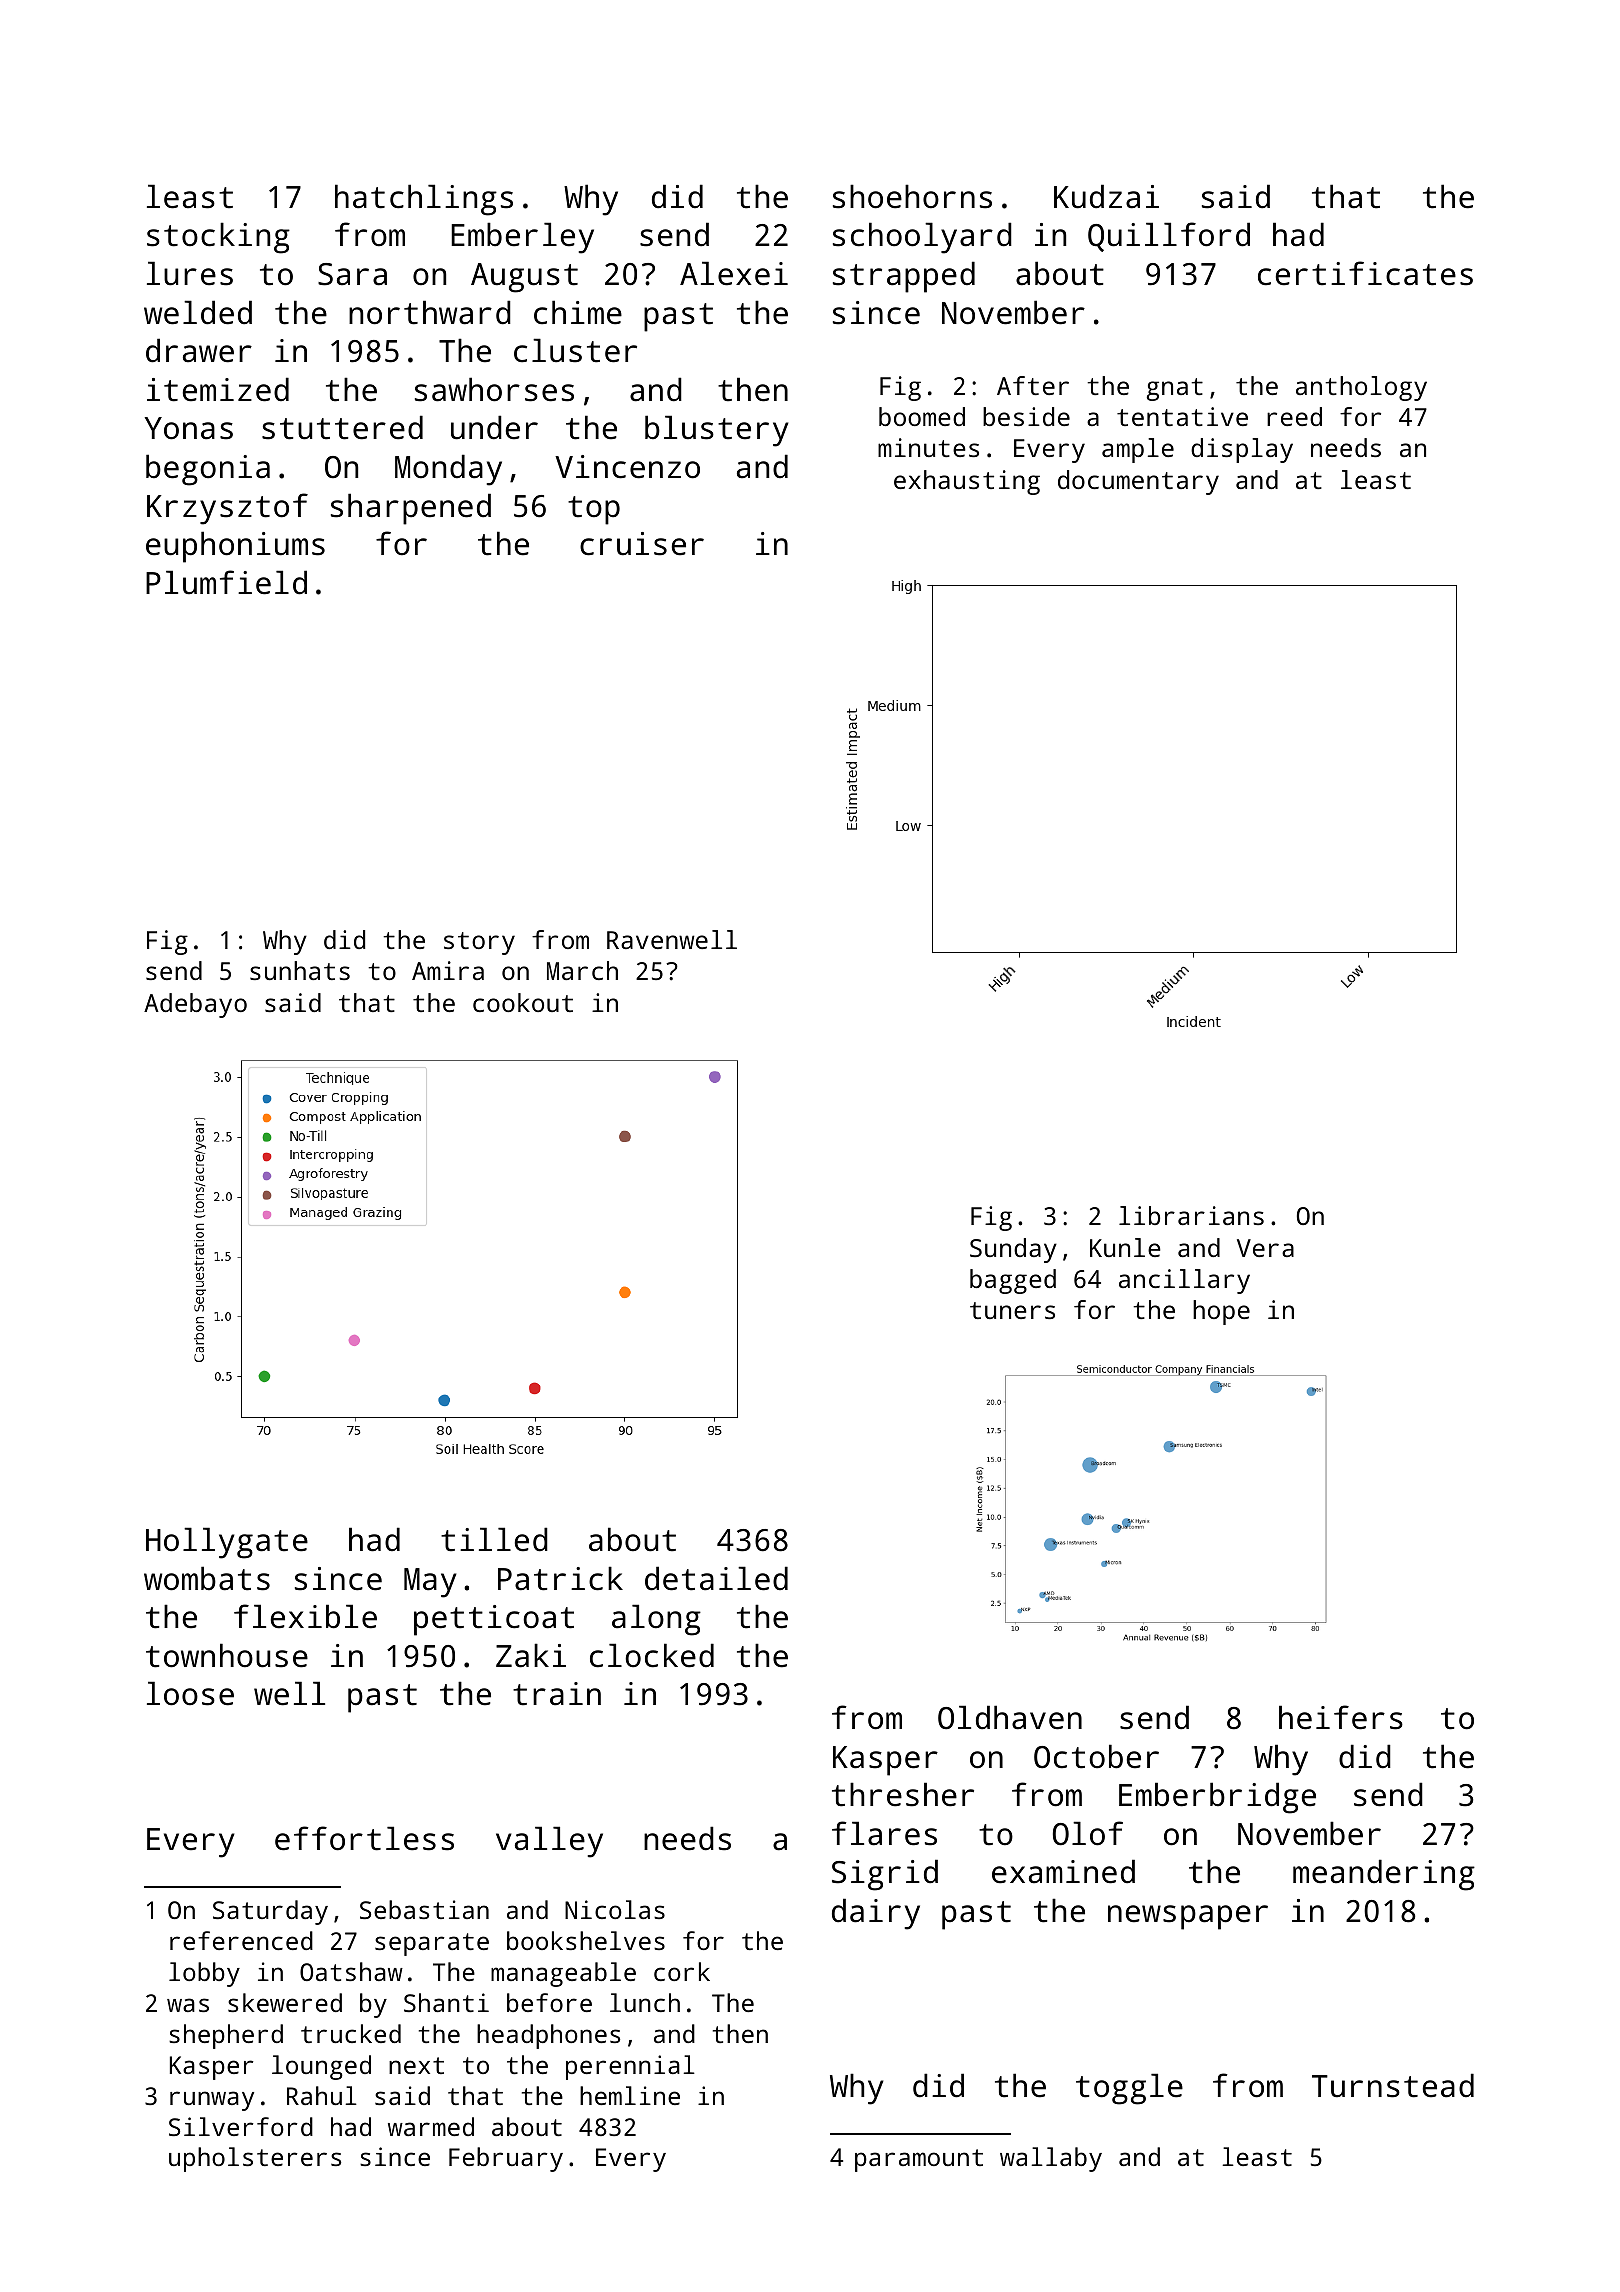  I want to click on was, so click(188, 2005).
